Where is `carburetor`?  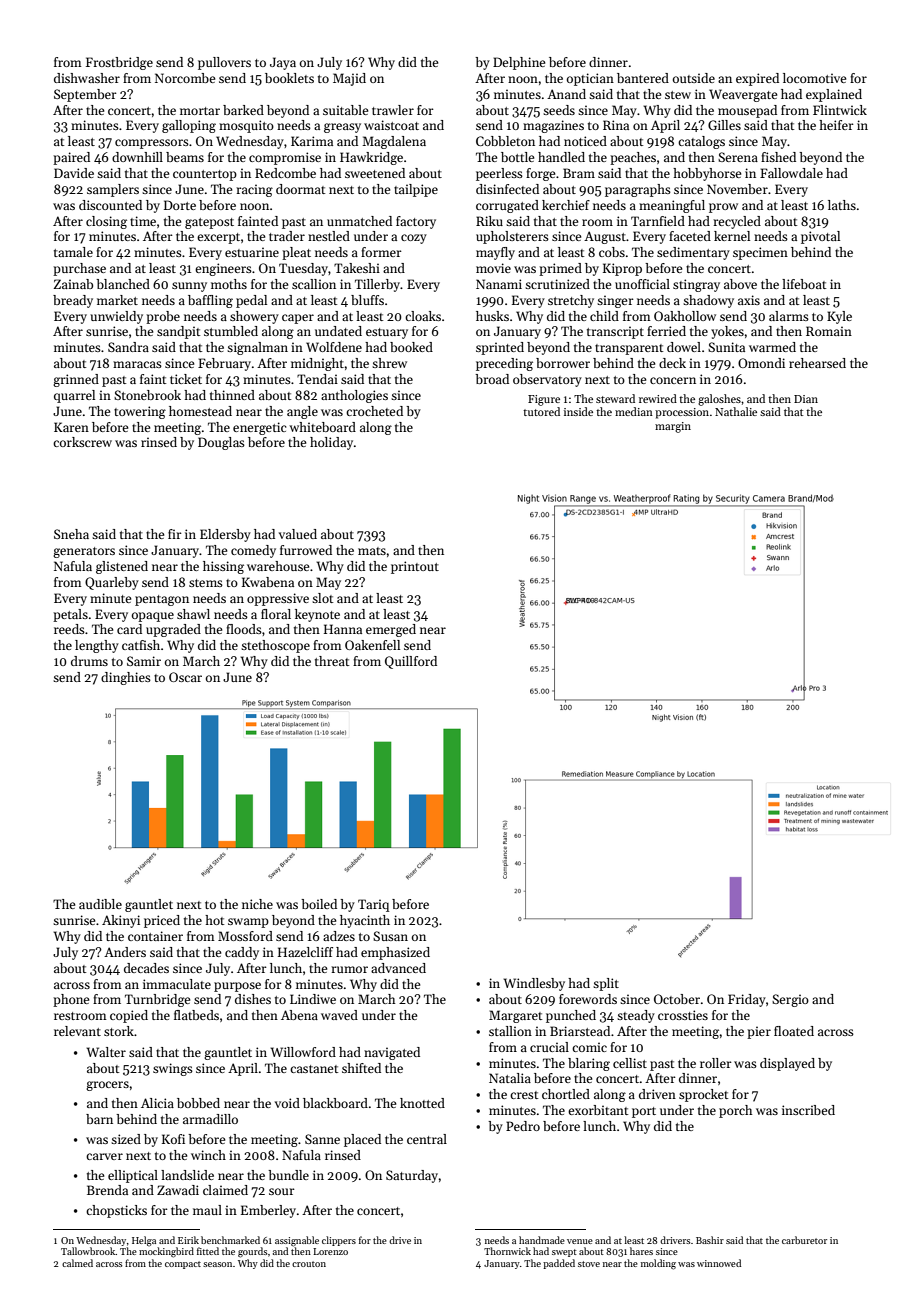 carburetor is located at coordinates (804, 1240).
